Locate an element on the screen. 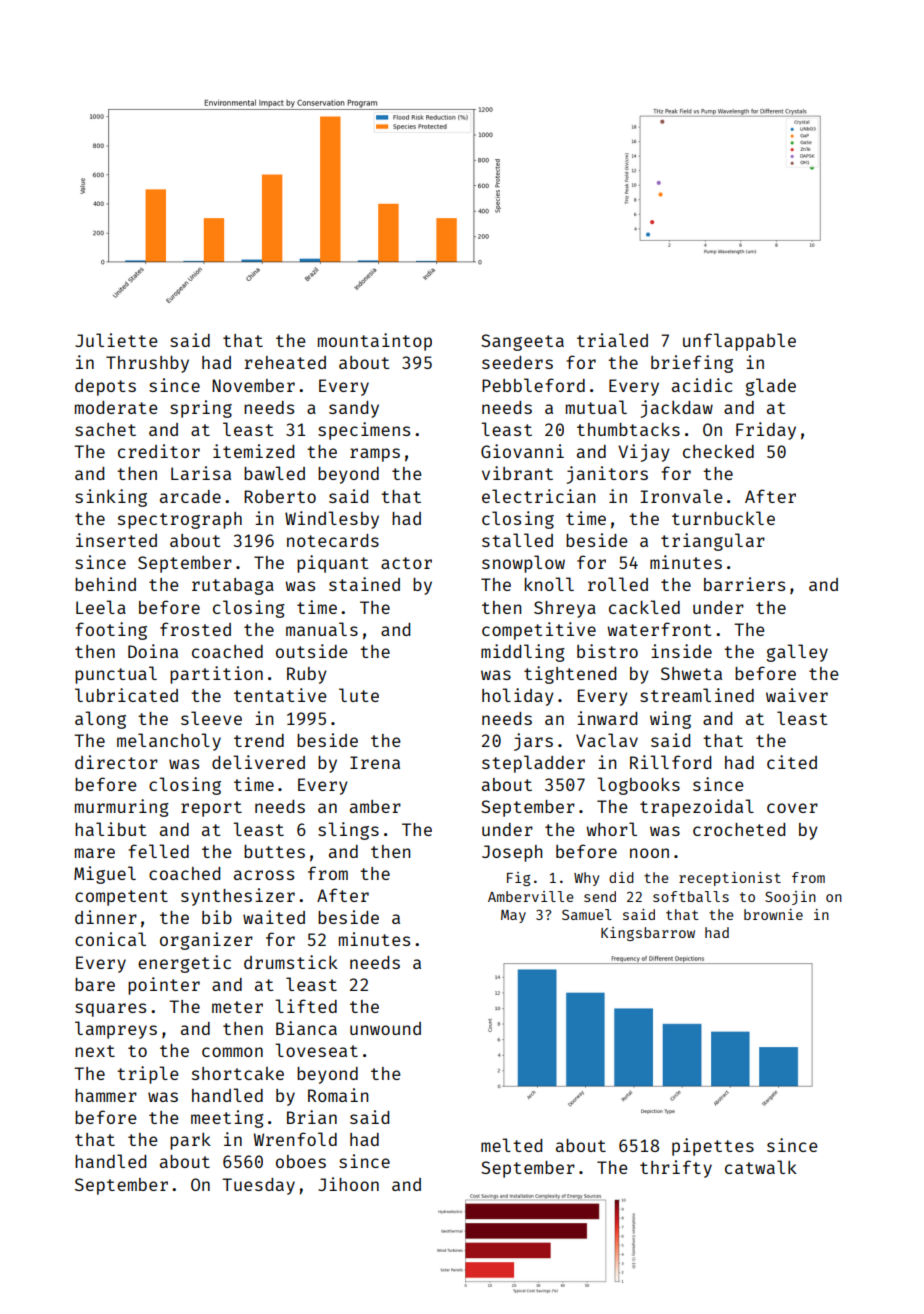 This screenshot has width=924, height=1314. catwalk is located at coordinates (761, 1167).
